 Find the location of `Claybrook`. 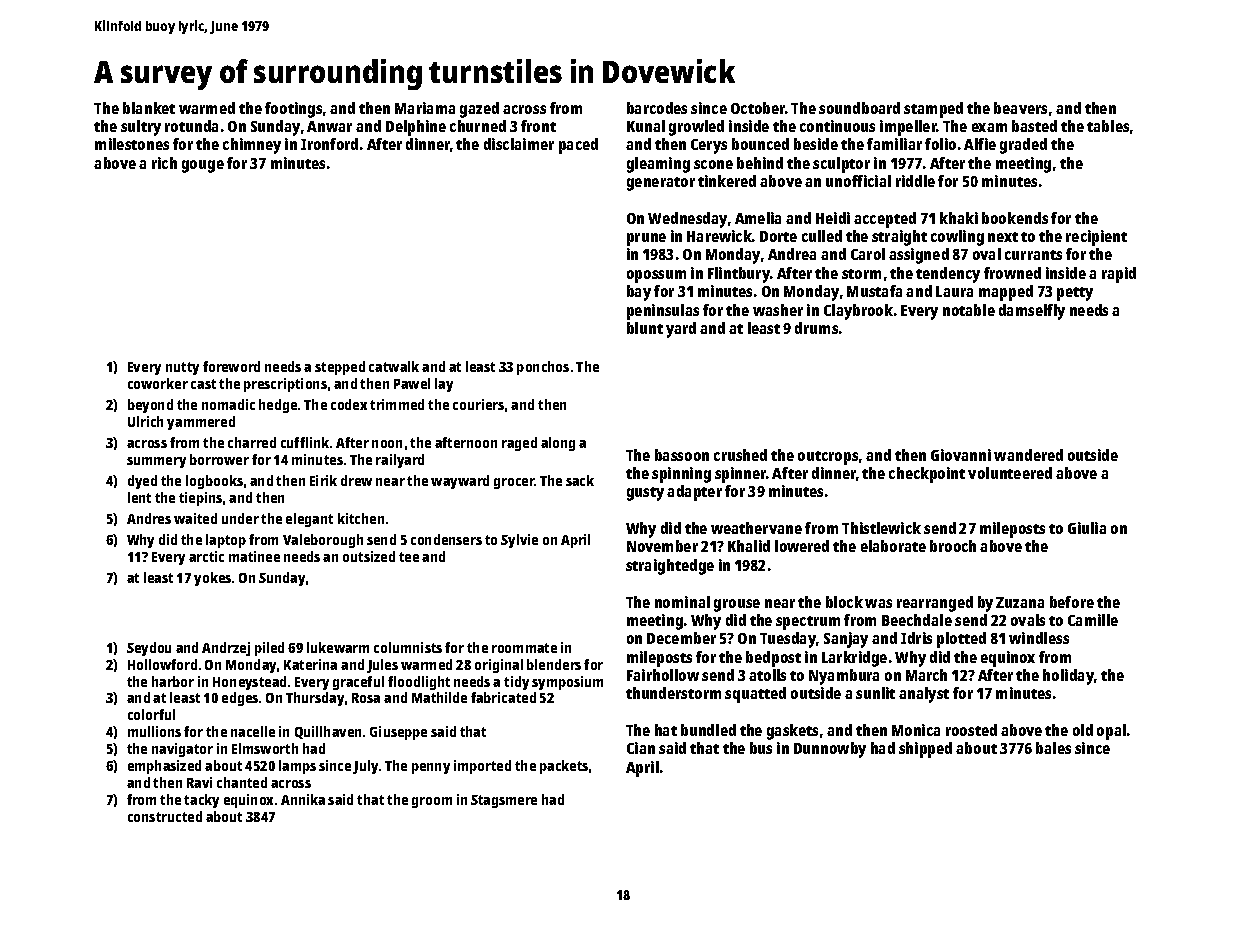

Claybrook is located at coordinates (858, 312).
